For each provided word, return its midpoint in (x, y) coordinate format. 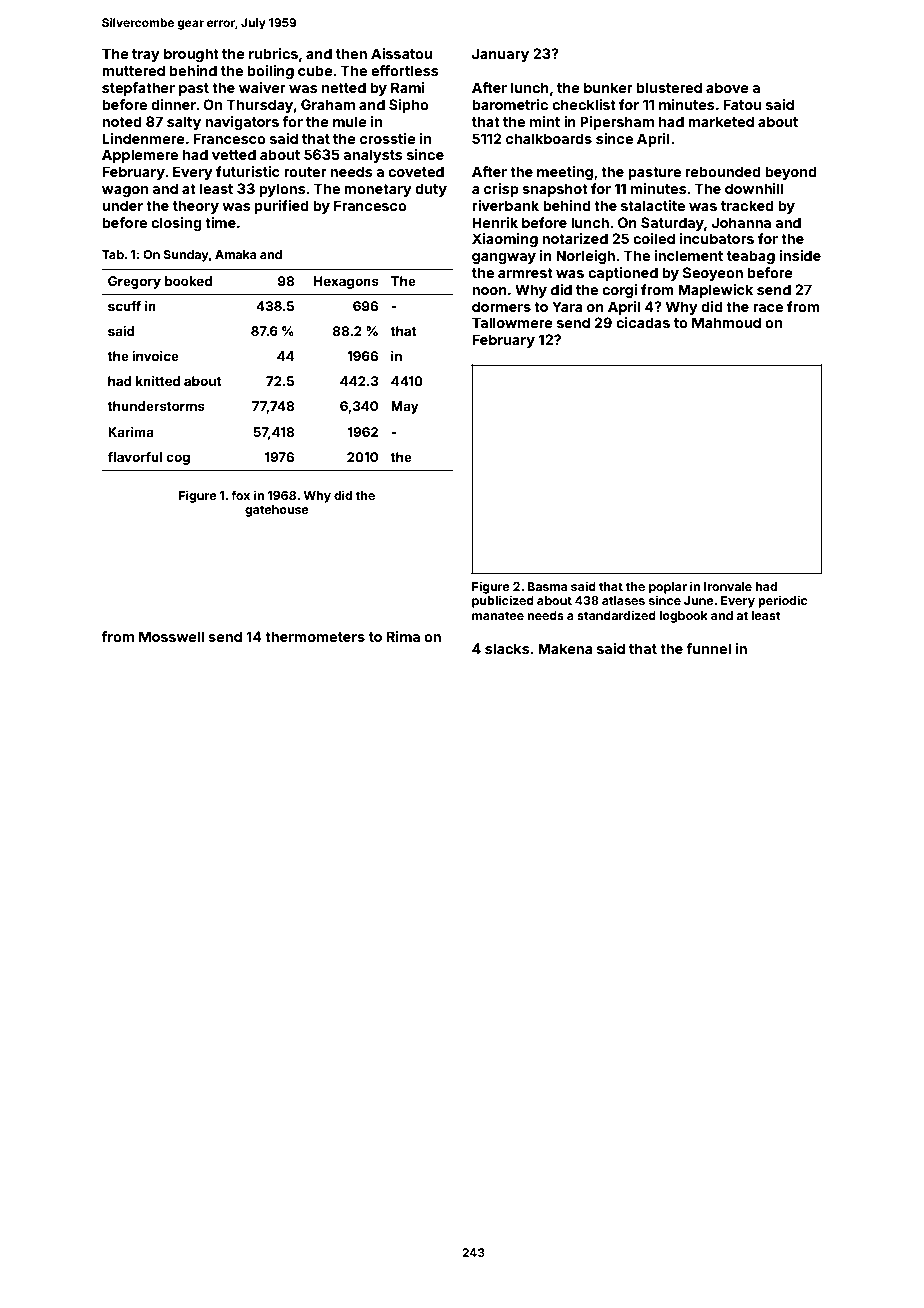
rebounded (722, 171)
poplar (668, 588)
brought (191, 55)
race (768, 308)
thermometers (315, 636)
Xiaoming (505, 240)
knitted (158, 381)
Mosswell (171, 636)
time (220, 222)
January (500, 55)
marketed (721, 121)
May (405, 407)
